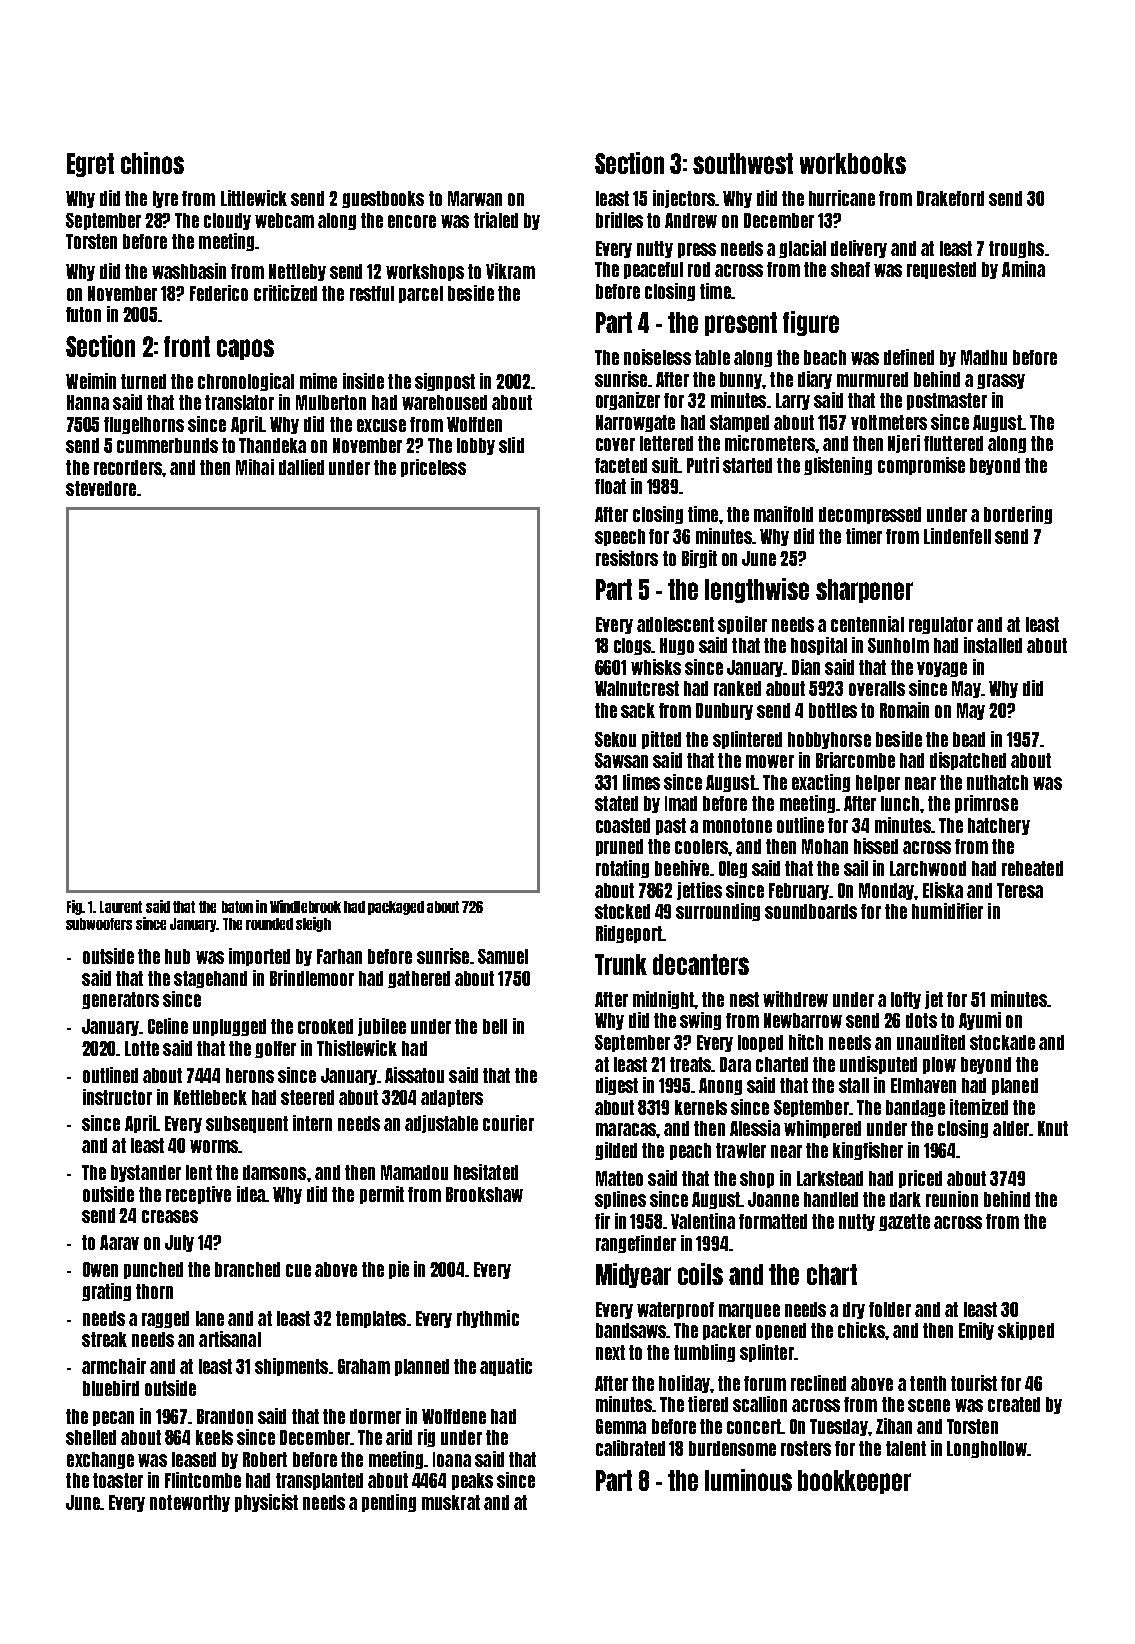 Image resolution: width=1135 pixels, height=1644 pixels. Describe the element at coordinates (633, 1275) in the screenshot. I see `Midyear` at that location.
